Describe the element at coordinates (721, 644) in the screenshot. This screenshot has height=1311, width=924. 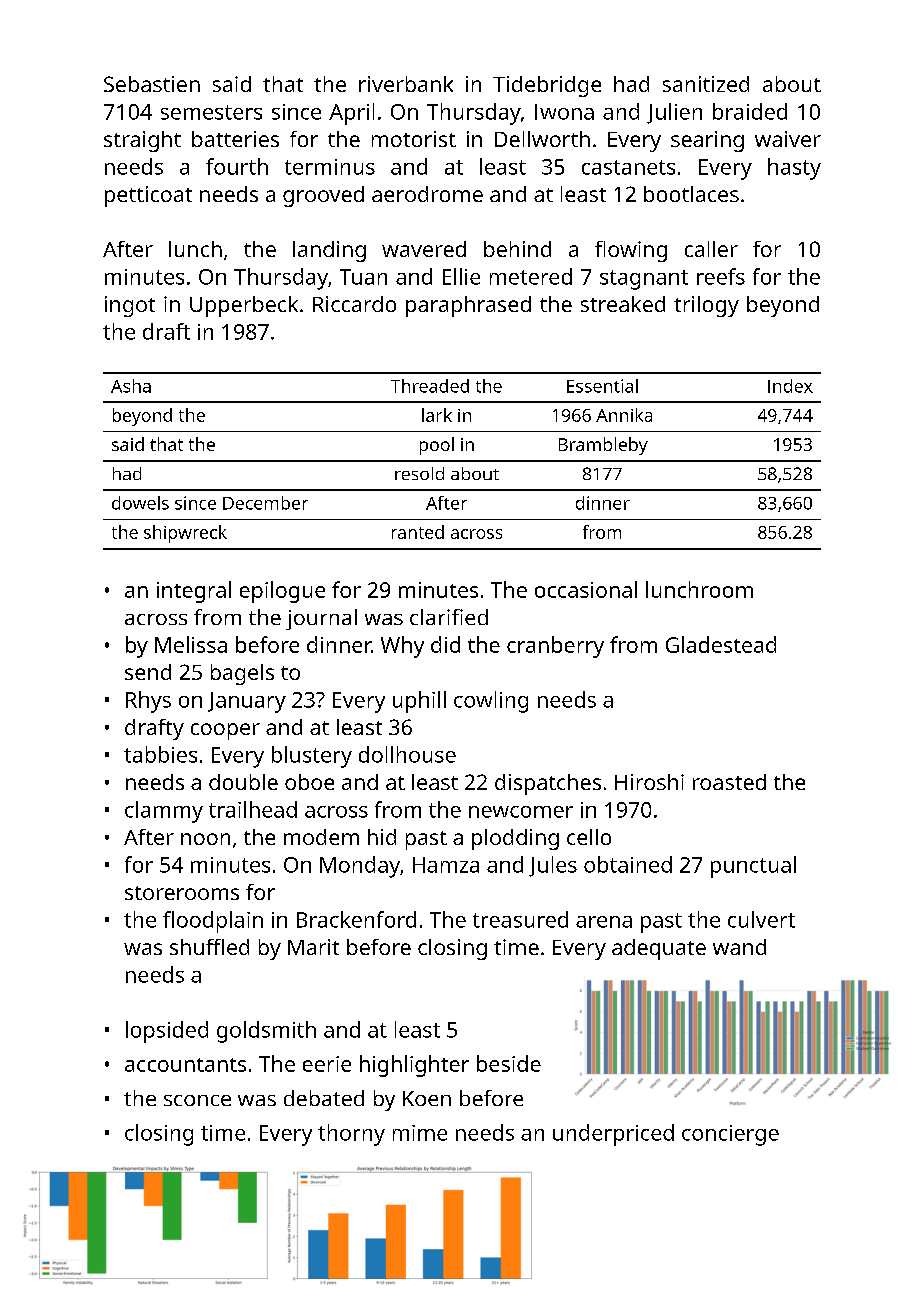
I see `Gladestead` at that location.
